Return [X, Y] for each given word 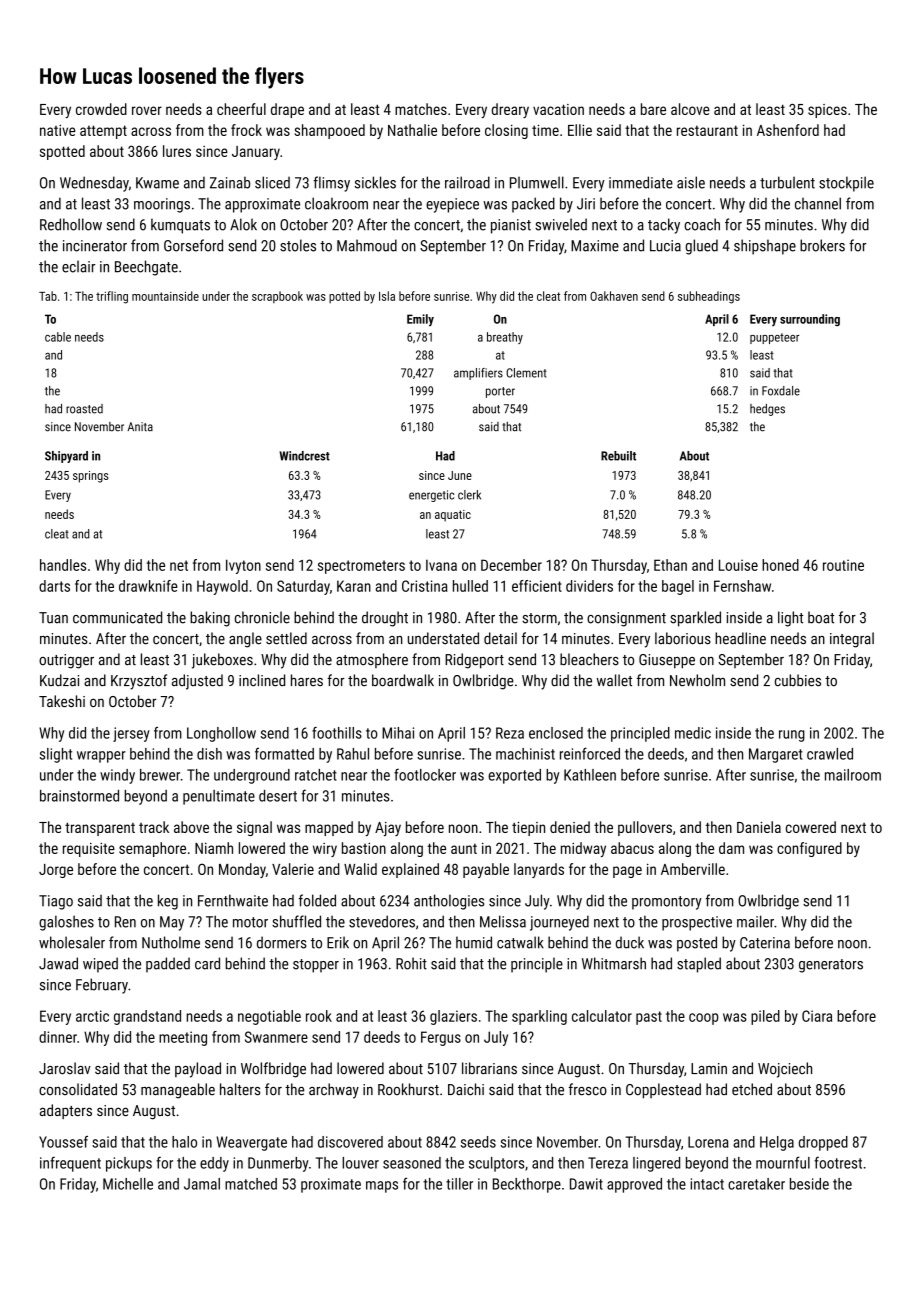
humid [474, 942]
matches [421, 109]
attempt [103, 132]
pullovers [645, 828]
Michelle [128, 1184]
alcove [690, 109]
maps [382, 1187]
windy [117, 776]
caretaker [756, 1184]
